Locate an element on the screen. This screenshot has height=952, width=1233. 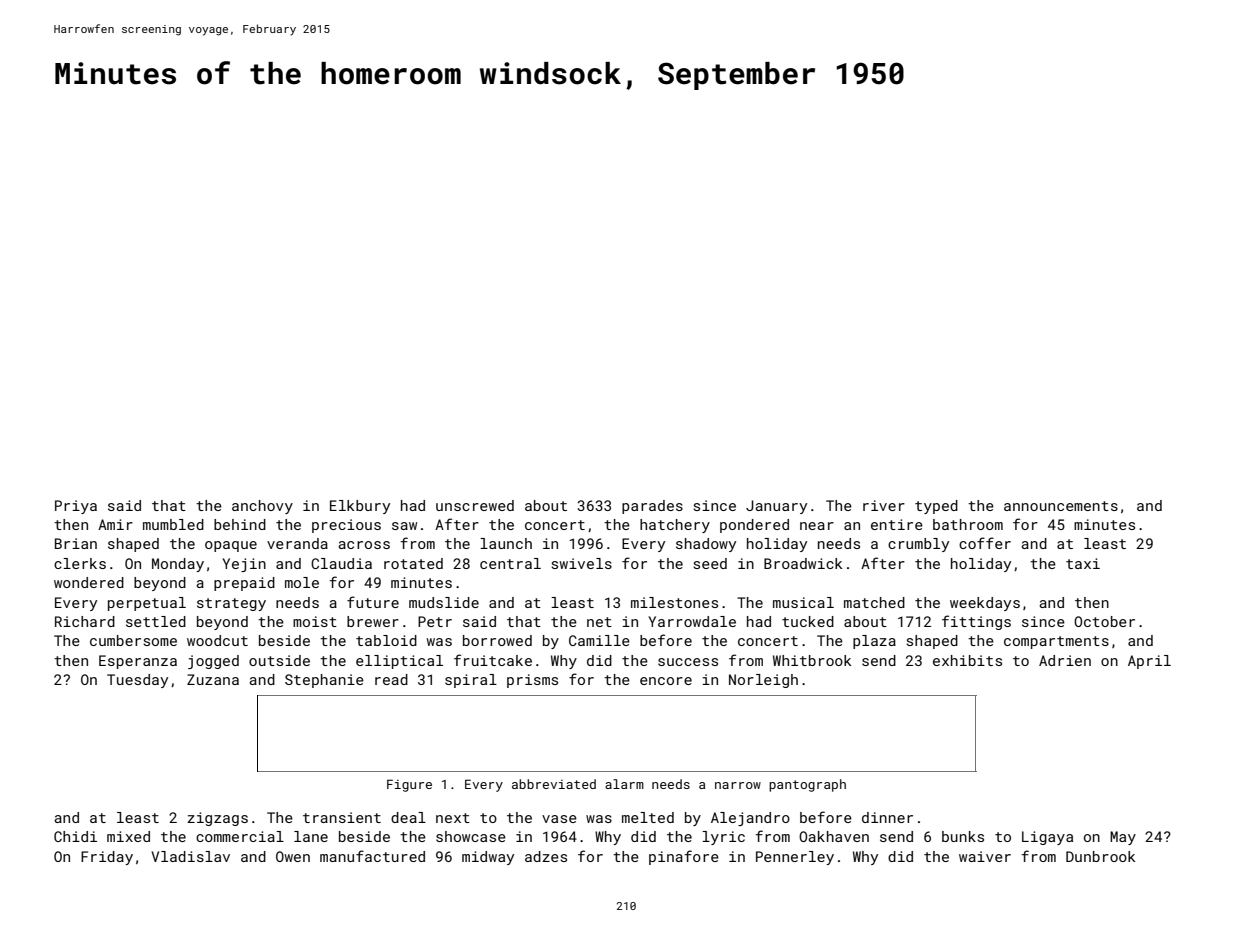
October is located at coordinates (1104, 621).
